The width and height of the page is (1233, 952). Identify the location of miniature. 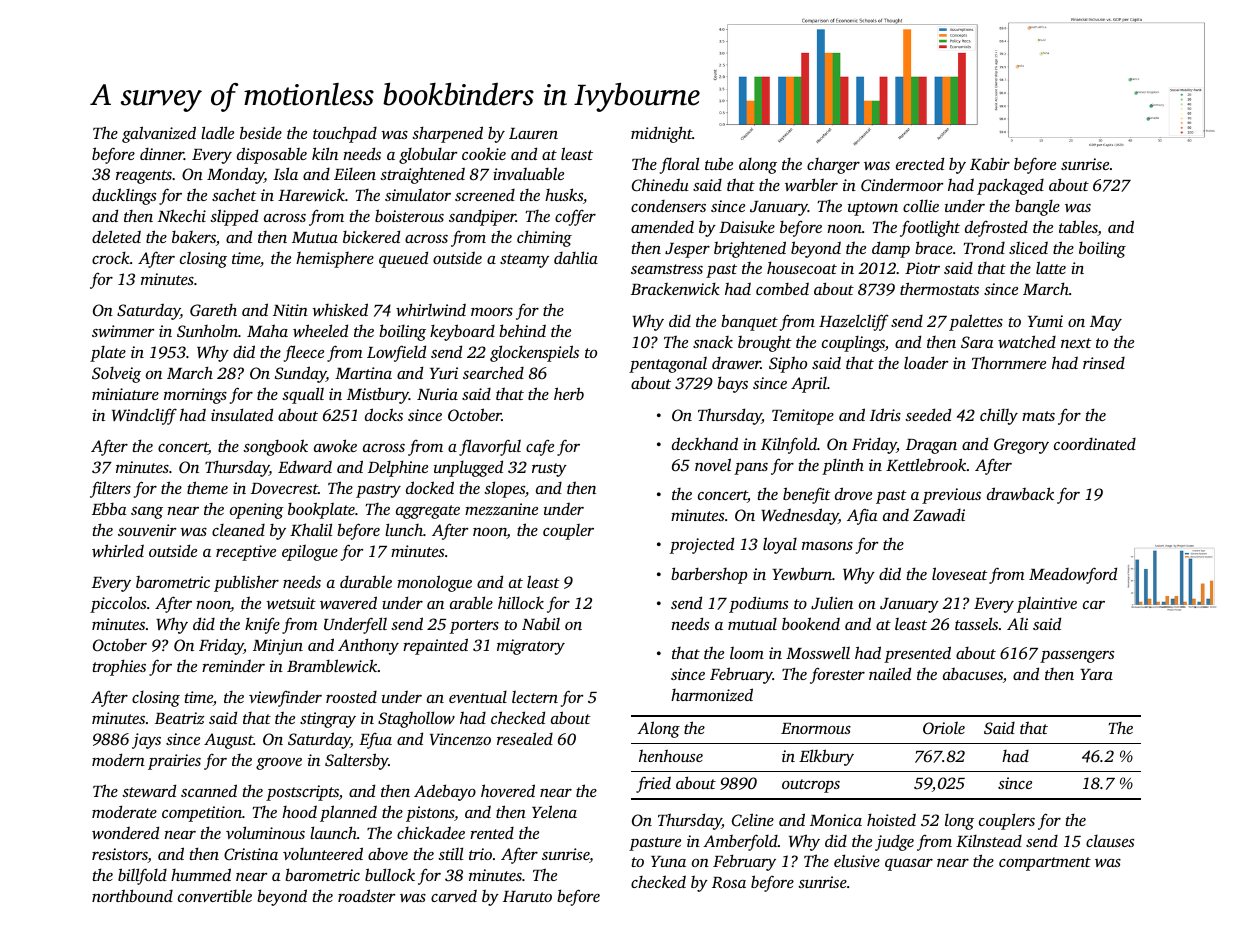
(125, 394).
